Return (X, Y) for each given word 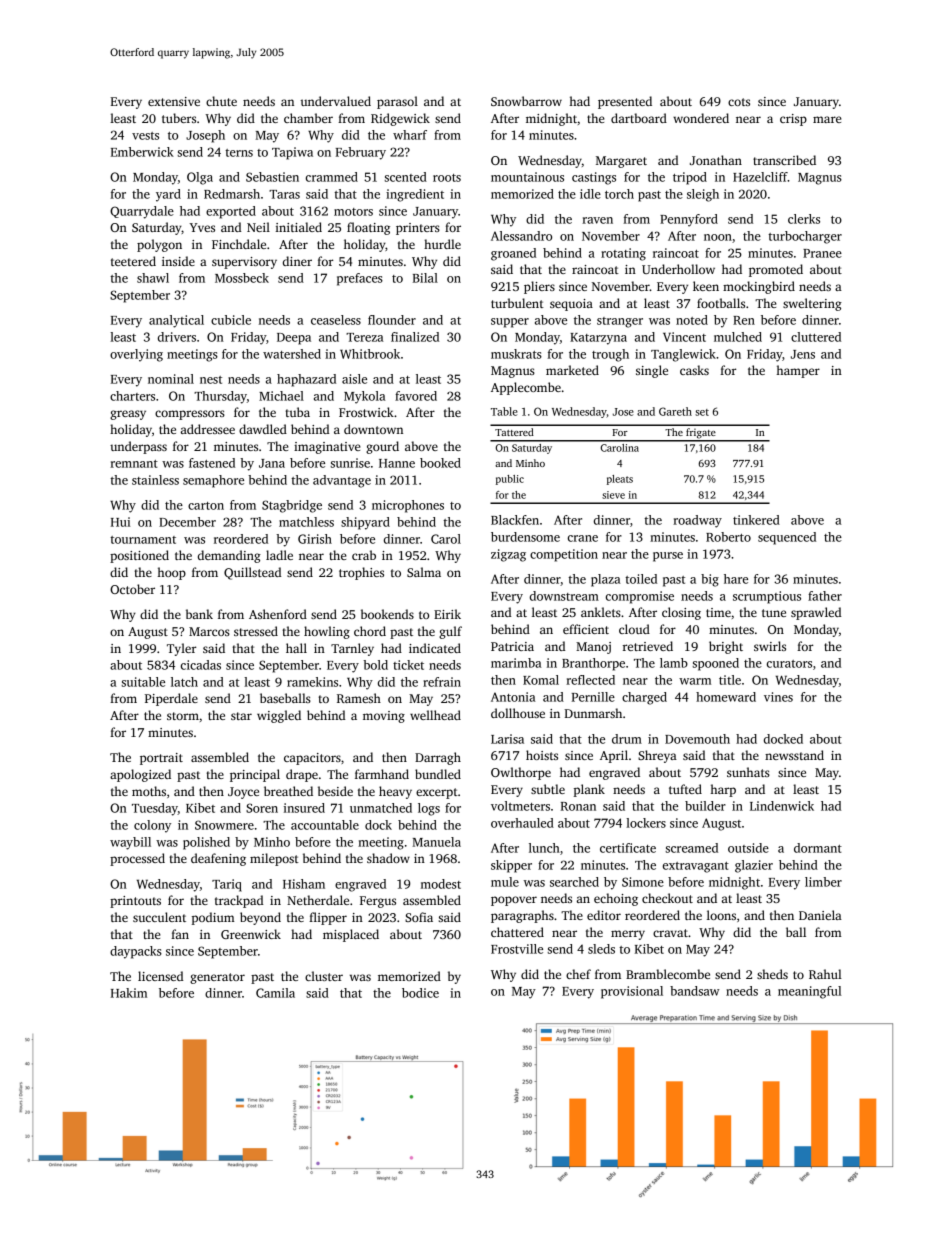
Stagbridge (292, 506)
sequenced (787, 538)
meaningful (809, 992)
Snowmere (224, 825)
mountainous (527, 177)
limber (823, 882)
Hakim (129, 993)
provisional (632, 992)
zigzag (508, 555)
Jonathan (716, 160)
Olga (200, 178)
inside (178, 261)
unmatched (381, 808)
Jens (803, 354)
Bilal (425, 278)
